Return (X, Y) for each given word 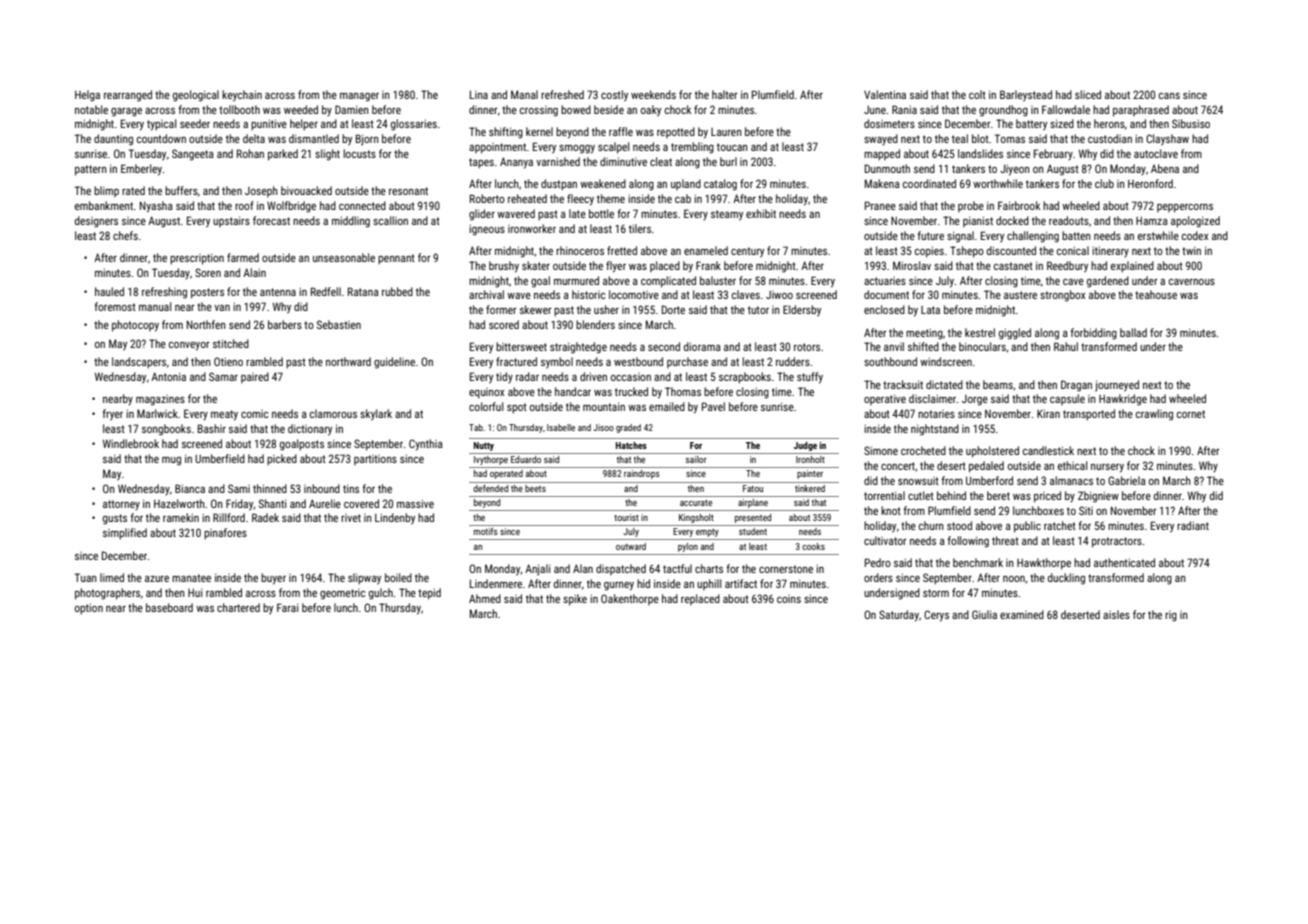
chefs (125, 235)
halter (725, 94)
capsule (1067, 399)
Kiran (1048, 413)
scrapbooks (745, 378)
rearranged (128, 96)
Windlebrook (131, 443)
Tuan (86, 577)
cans (1169, 96)
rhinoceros (580, 250)
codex (1195, 235)
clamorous (333, 413)
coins (789, 599)
